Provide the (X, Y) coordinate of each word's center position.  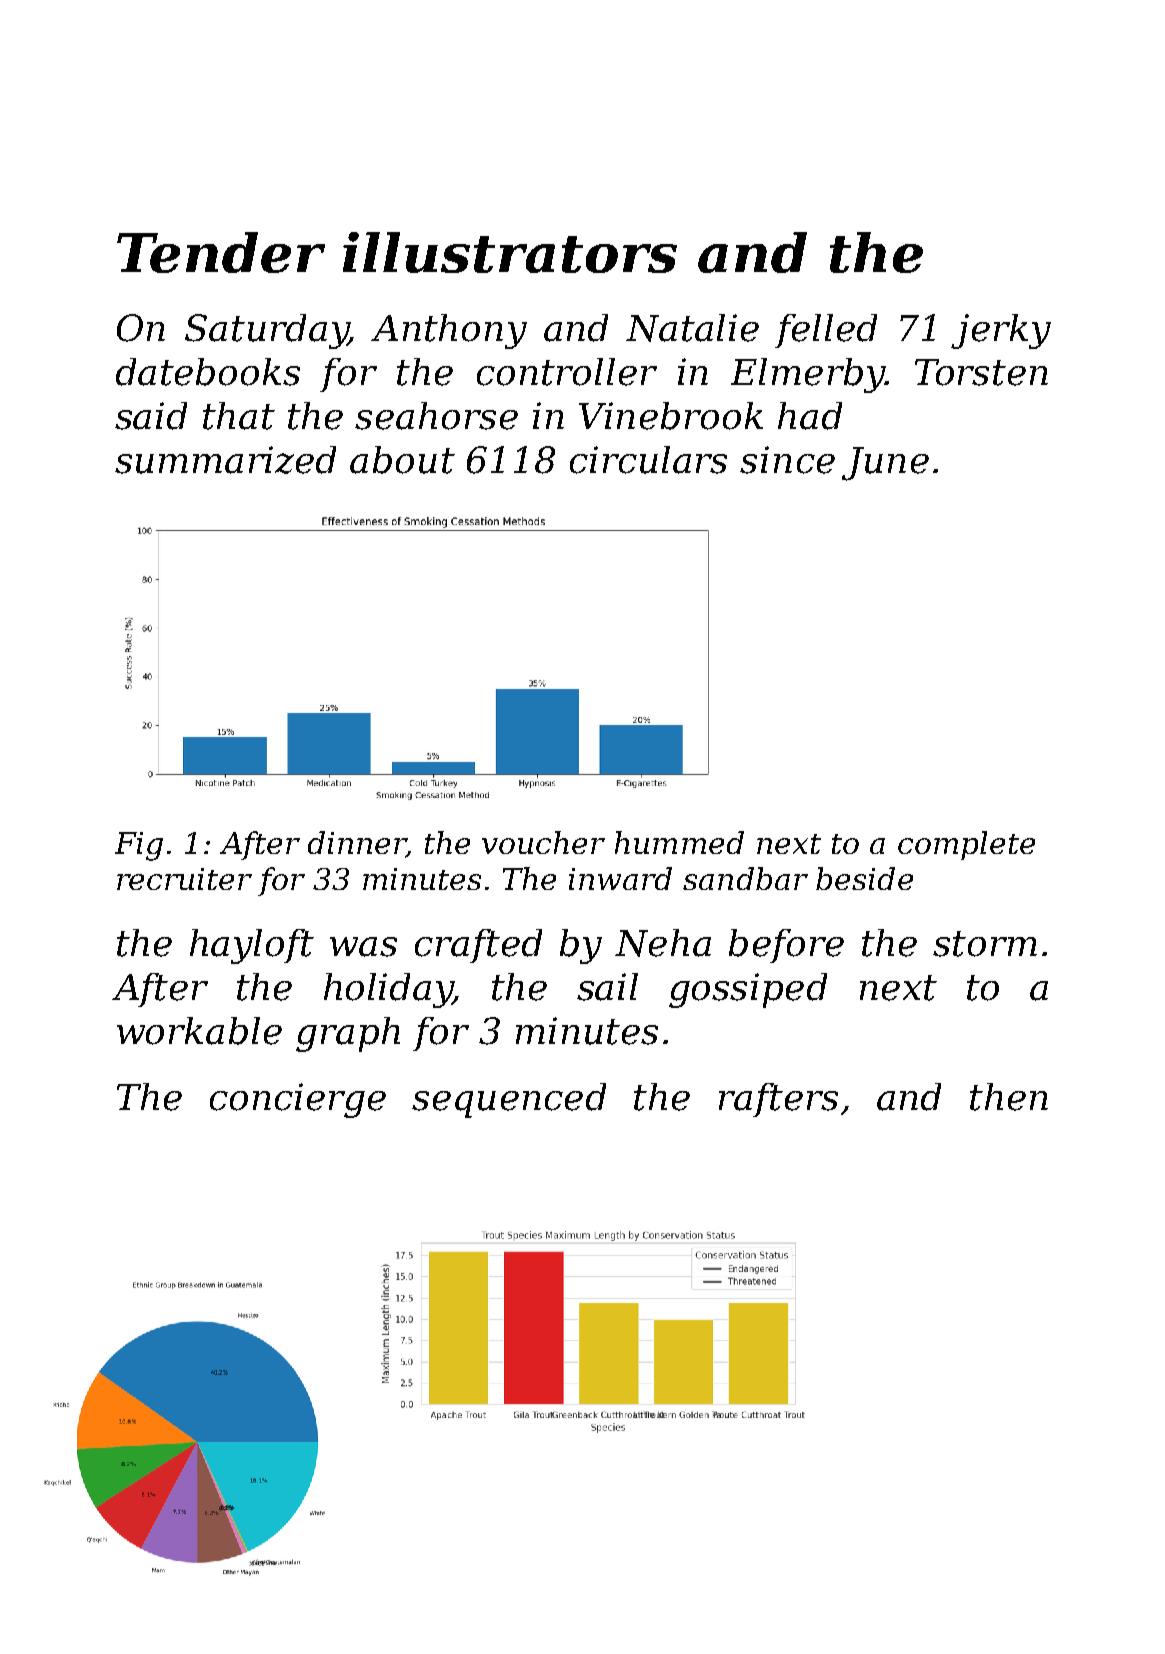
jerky (1001, 331)
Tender (221, 252)
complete (966, 845)
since (787, 460)
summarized (225, 460)
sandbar (745, 878)
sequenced (509, 1100)
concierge (298, 1100)
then (1009, 1097)
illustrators (510, 252)
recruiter (184, 879)
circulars (648, 460)
